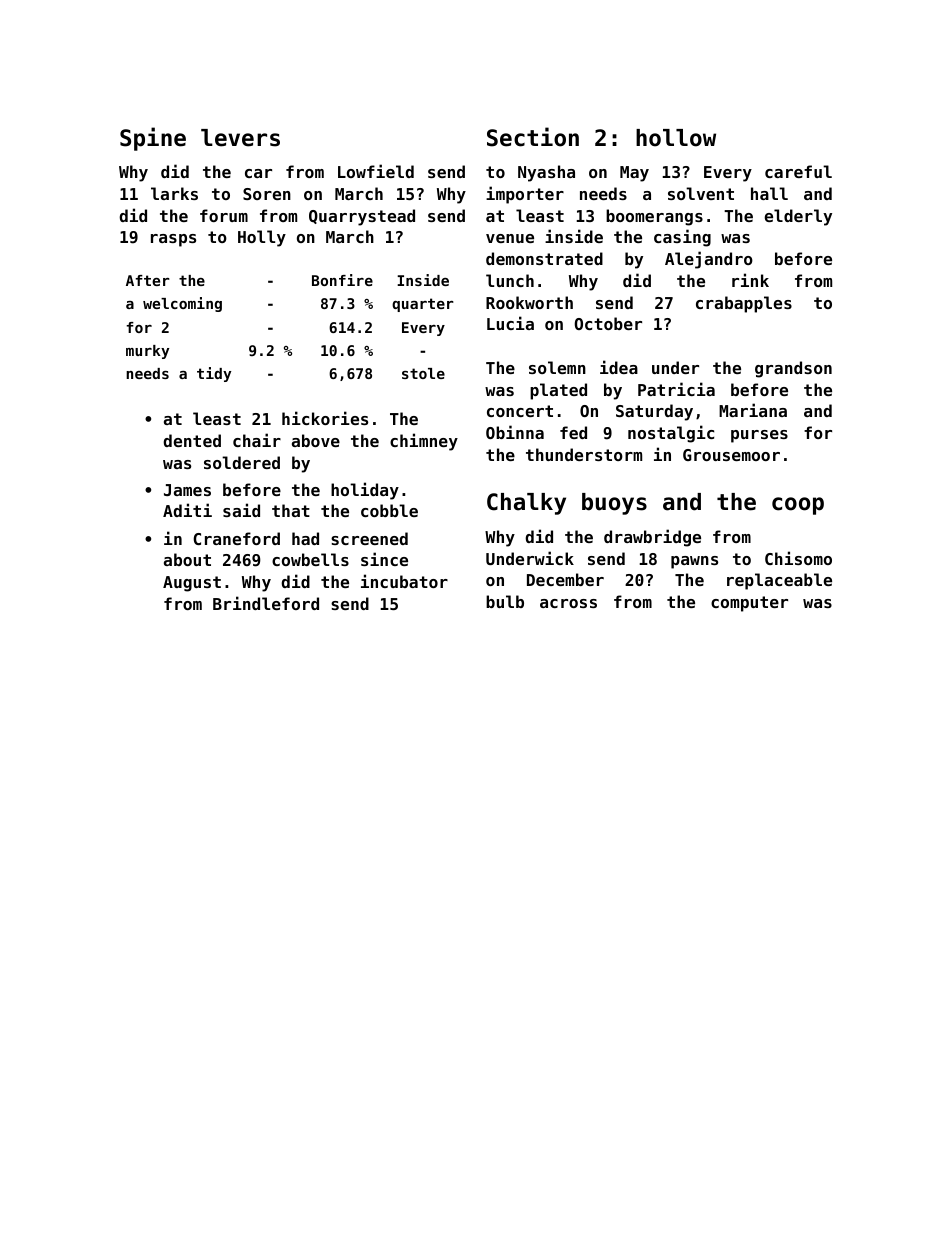 This screenshot has width=952, height=1233. Describe the element at coordinates (526, 504) in the screenshot. I see `Chalky` at that location.
